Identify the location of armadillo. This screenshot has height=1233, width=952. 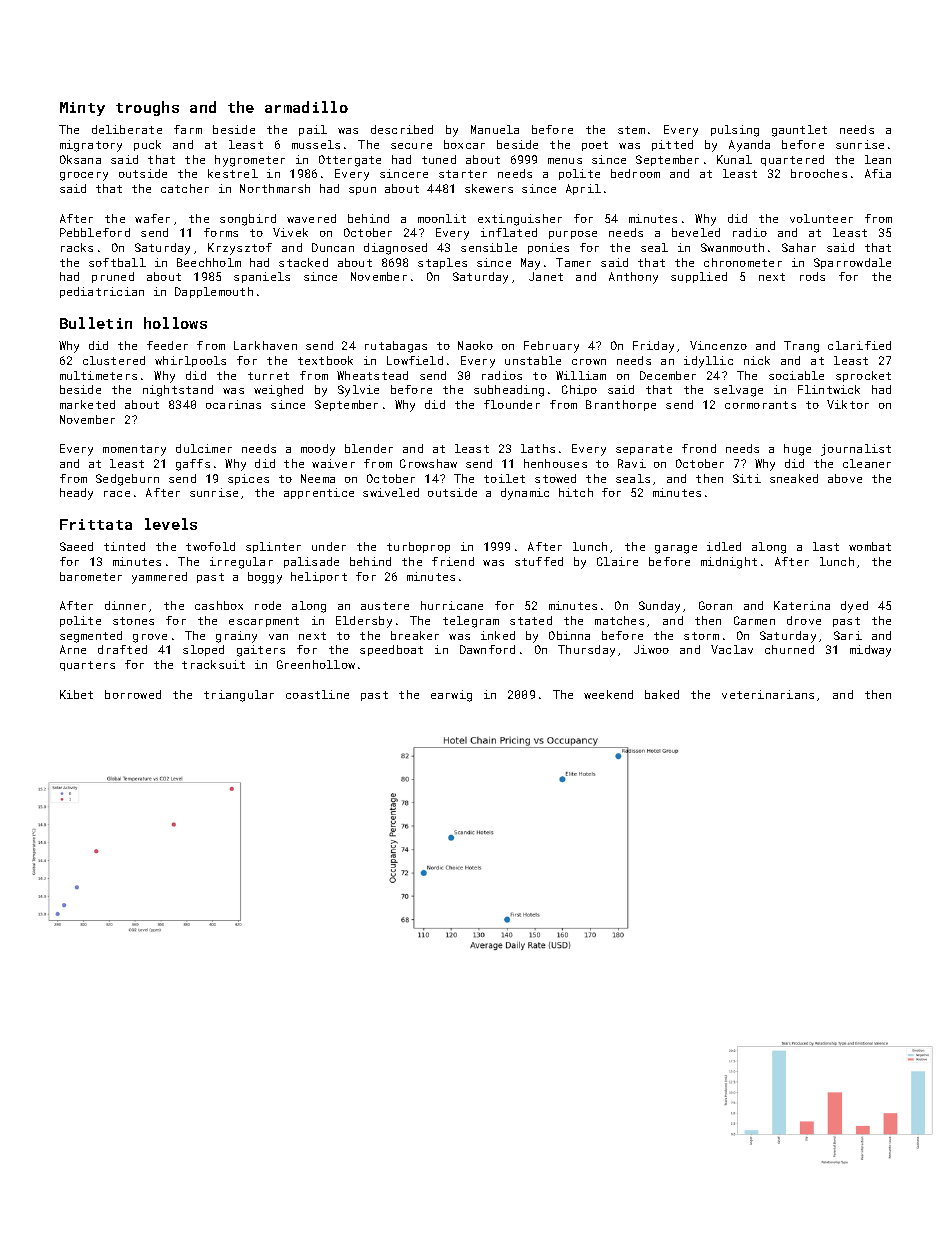
(306, 107).
